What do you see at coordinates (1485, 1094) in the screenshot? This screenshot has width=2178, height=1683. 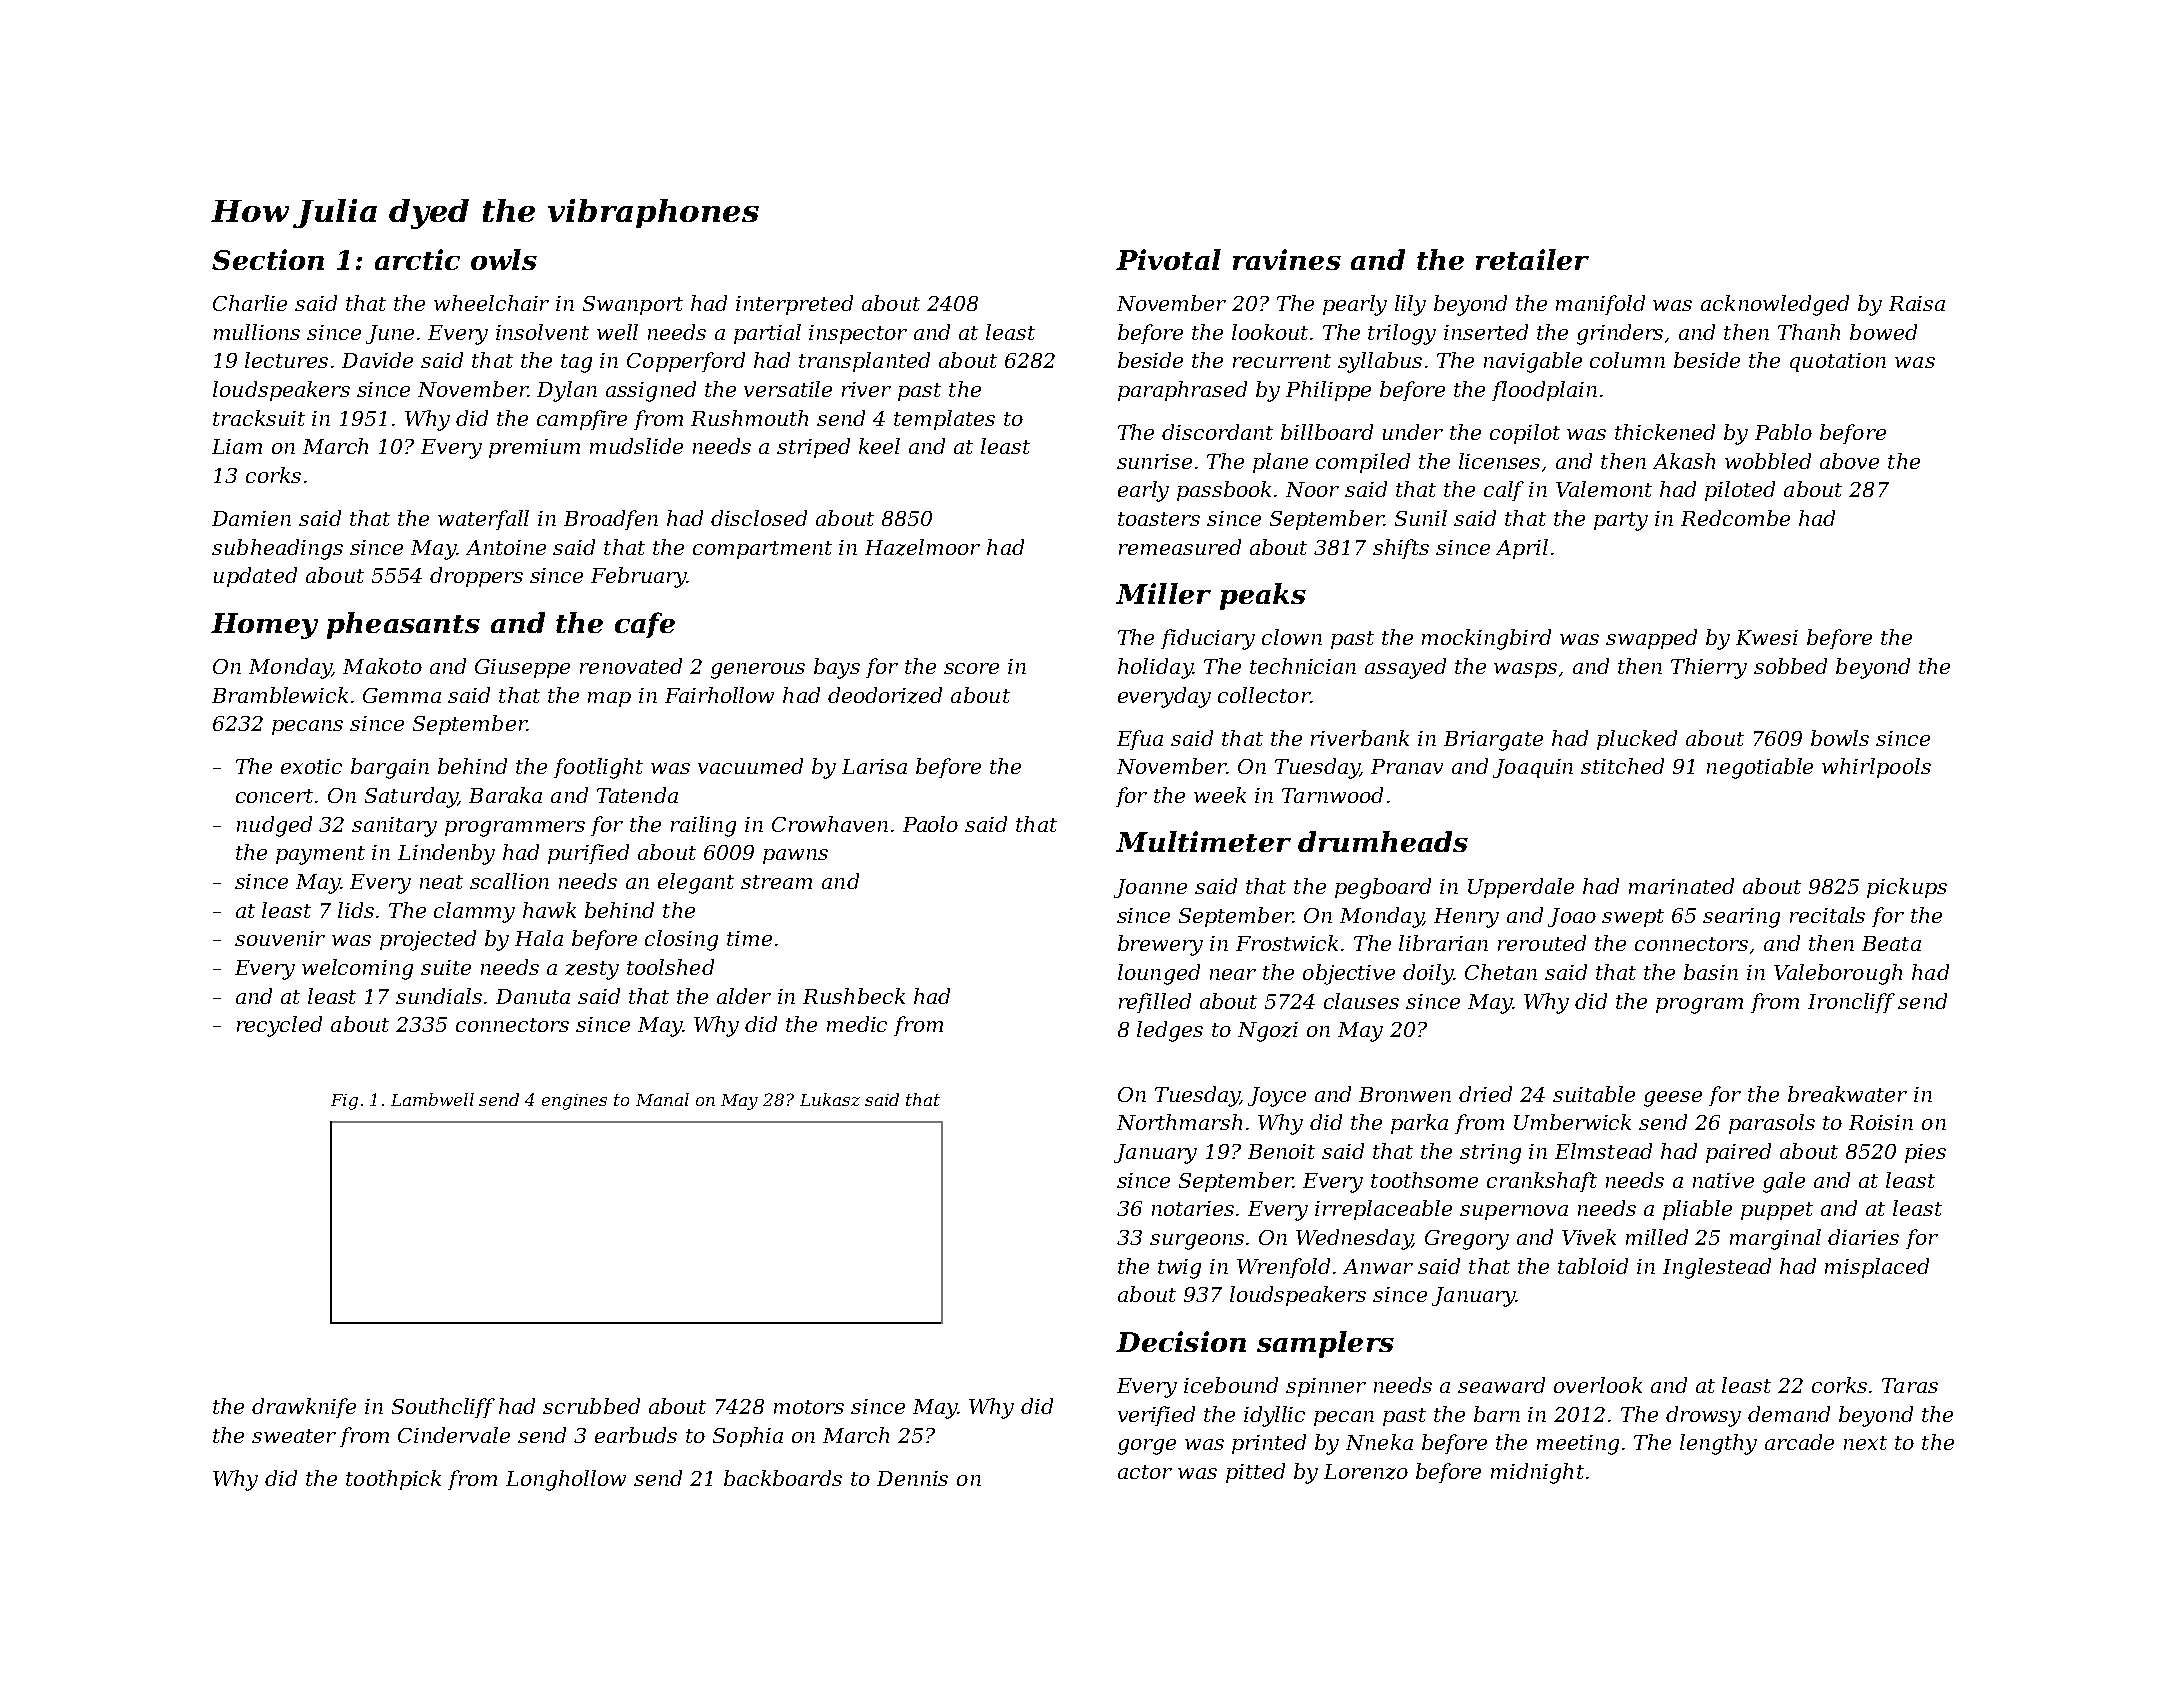 I see `dried` at bounding box center [1485, 1094].
